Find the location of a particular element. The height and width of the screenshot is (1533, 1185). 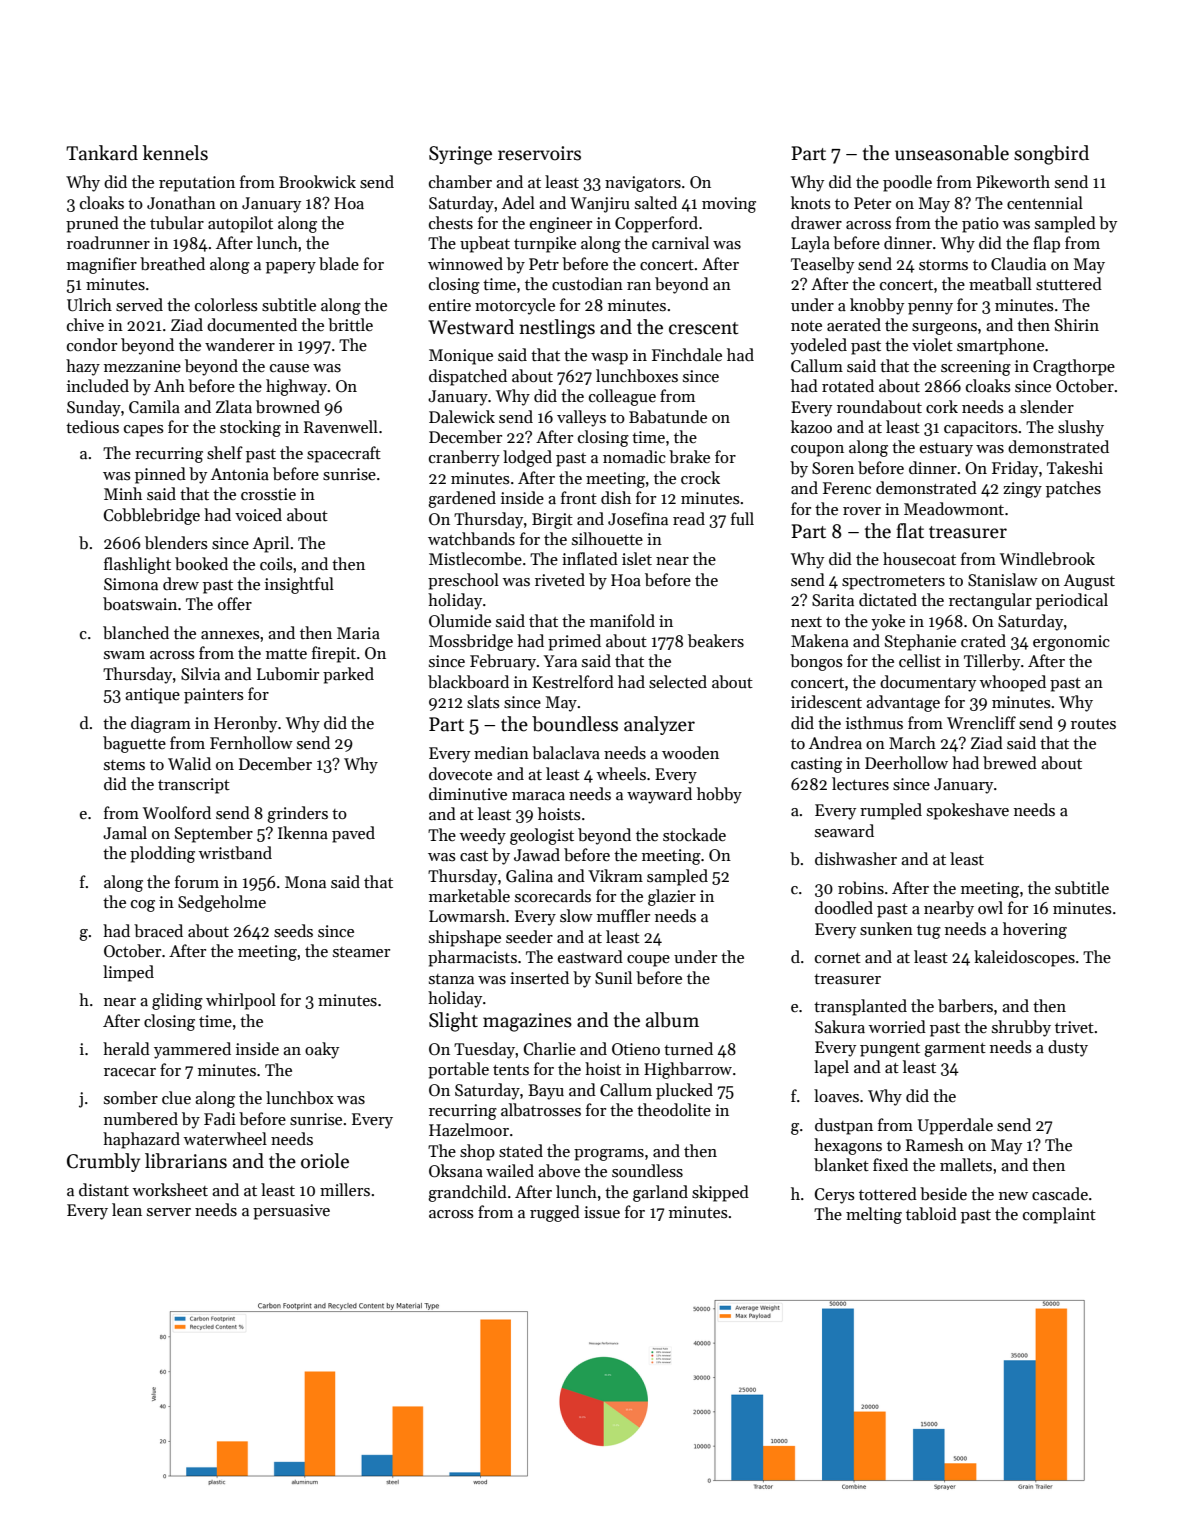

Shirin is located at coordinates (1077, 324).
